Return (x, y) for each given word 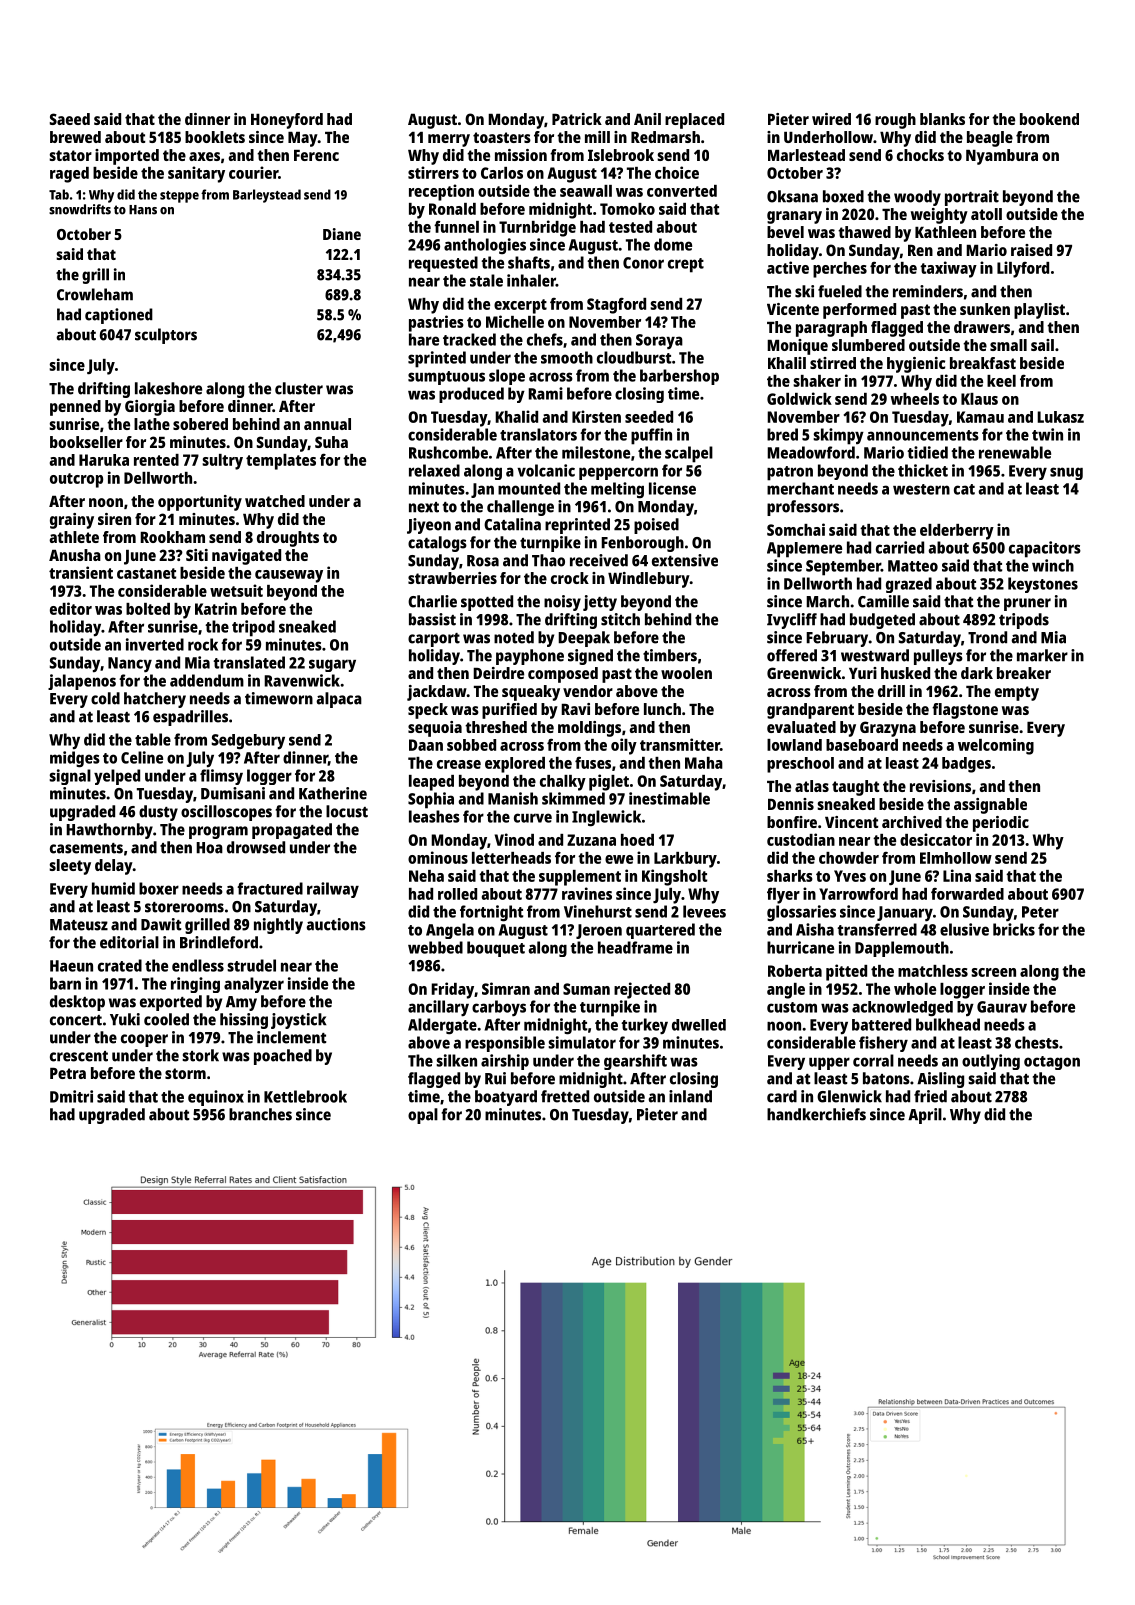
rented (156, 460)
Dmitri (71, 1096)
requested (443, 264)
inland (690, 1096)
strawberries (452, 578)
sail (1042, 345)
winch (1053, 565)
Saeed (70, 119)
